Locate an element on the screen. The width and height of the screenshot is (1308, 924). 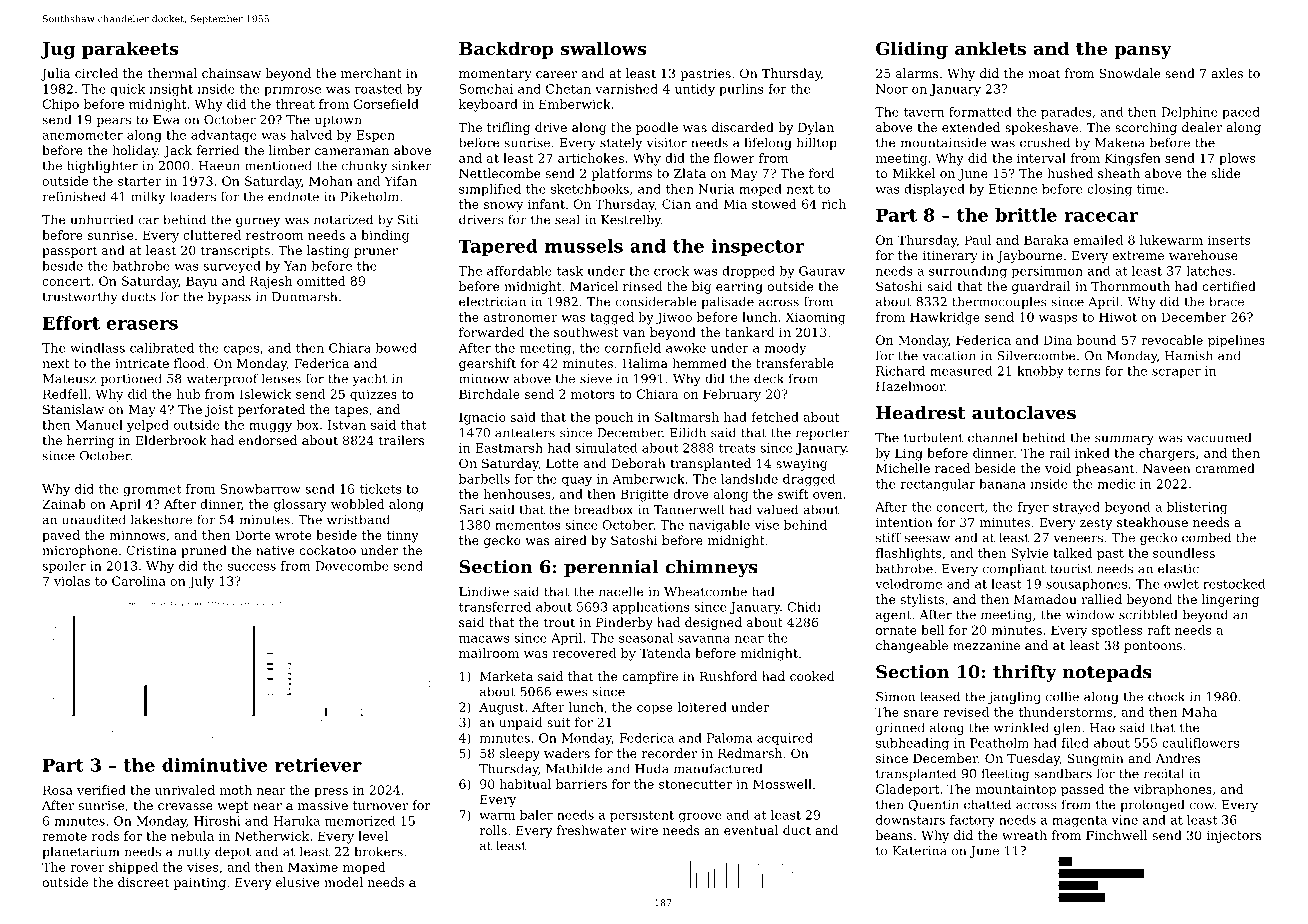
mezzanine is located at coordinates (986, 645).
